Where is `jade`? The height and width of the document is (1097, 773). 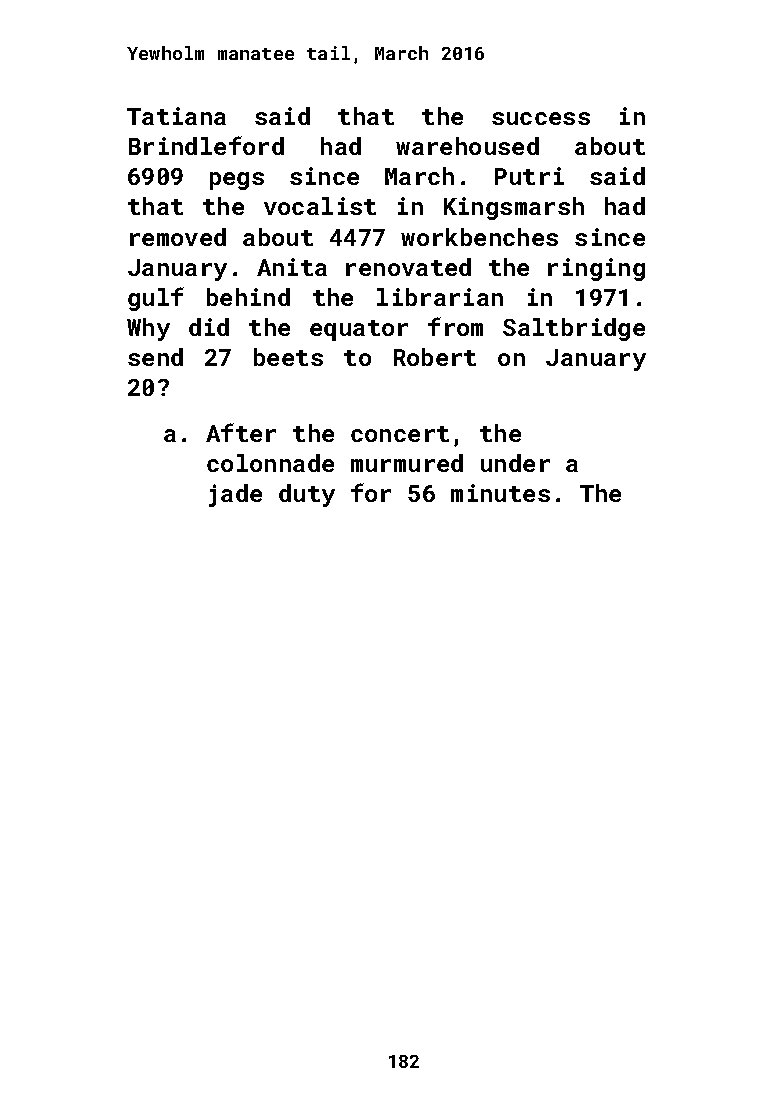
jade is located at coordinates (235, 495).
